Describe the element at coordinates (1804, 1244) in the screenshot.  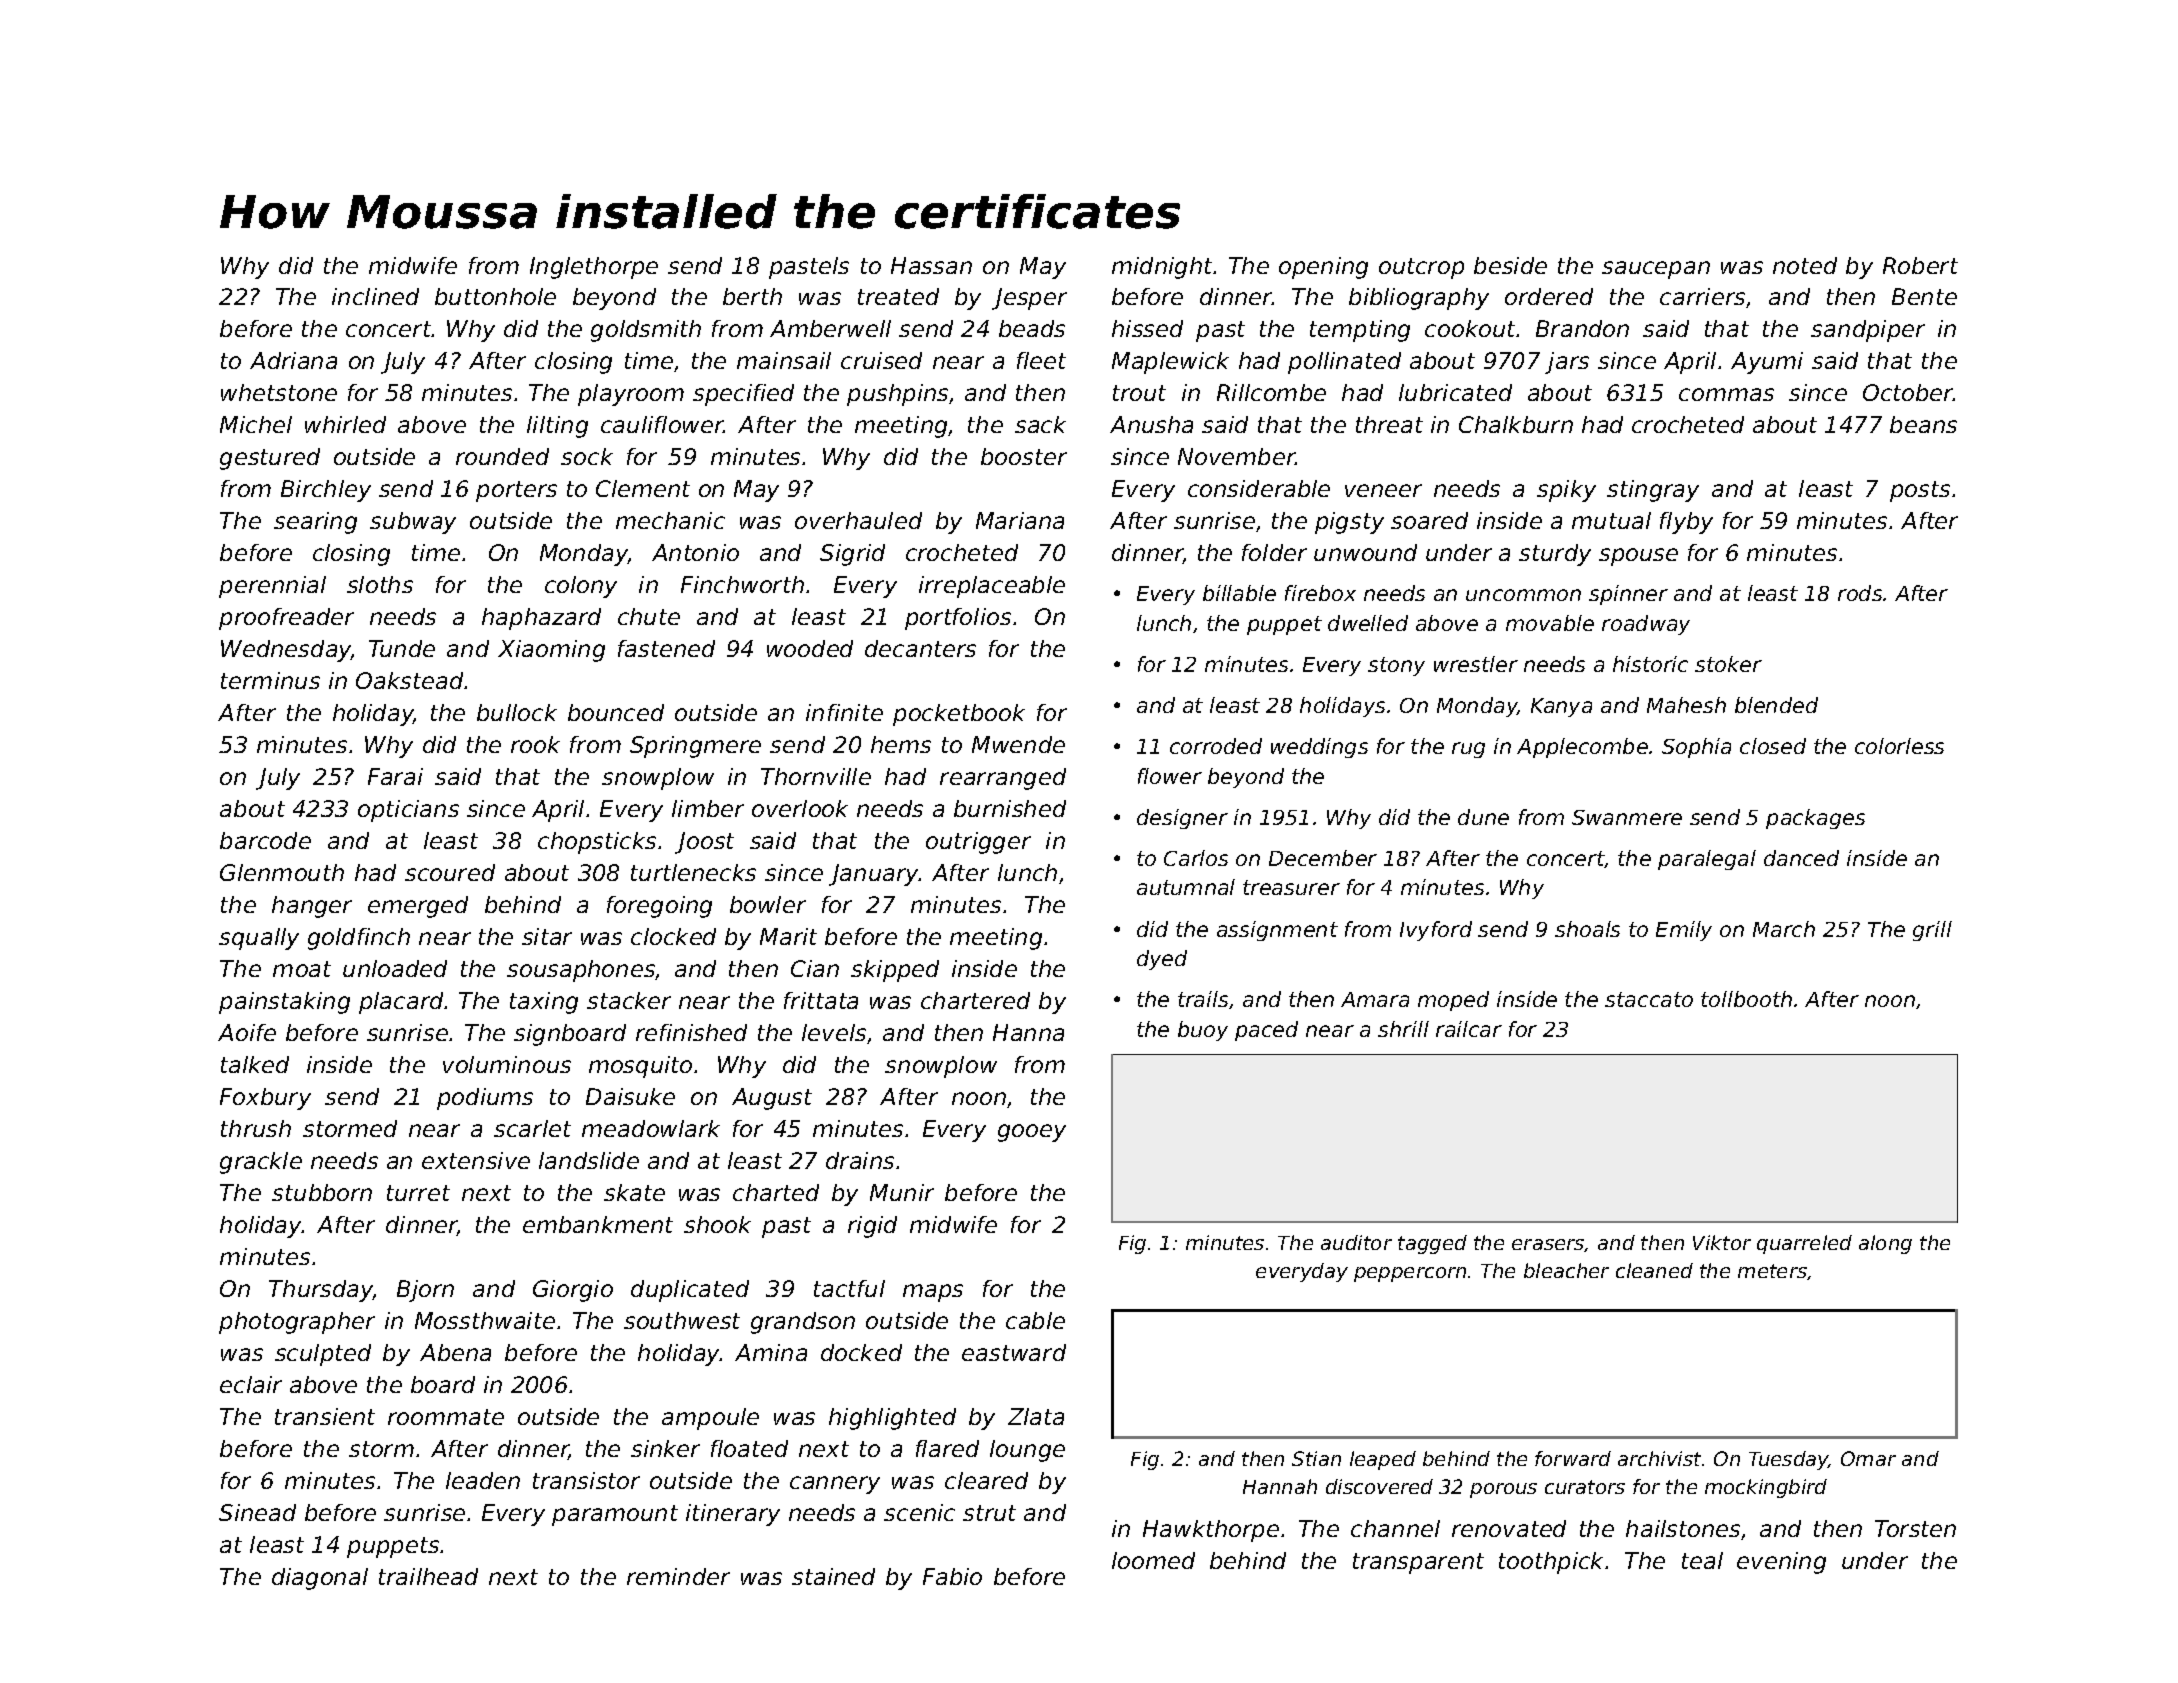
I see `quarreled` at that location.
